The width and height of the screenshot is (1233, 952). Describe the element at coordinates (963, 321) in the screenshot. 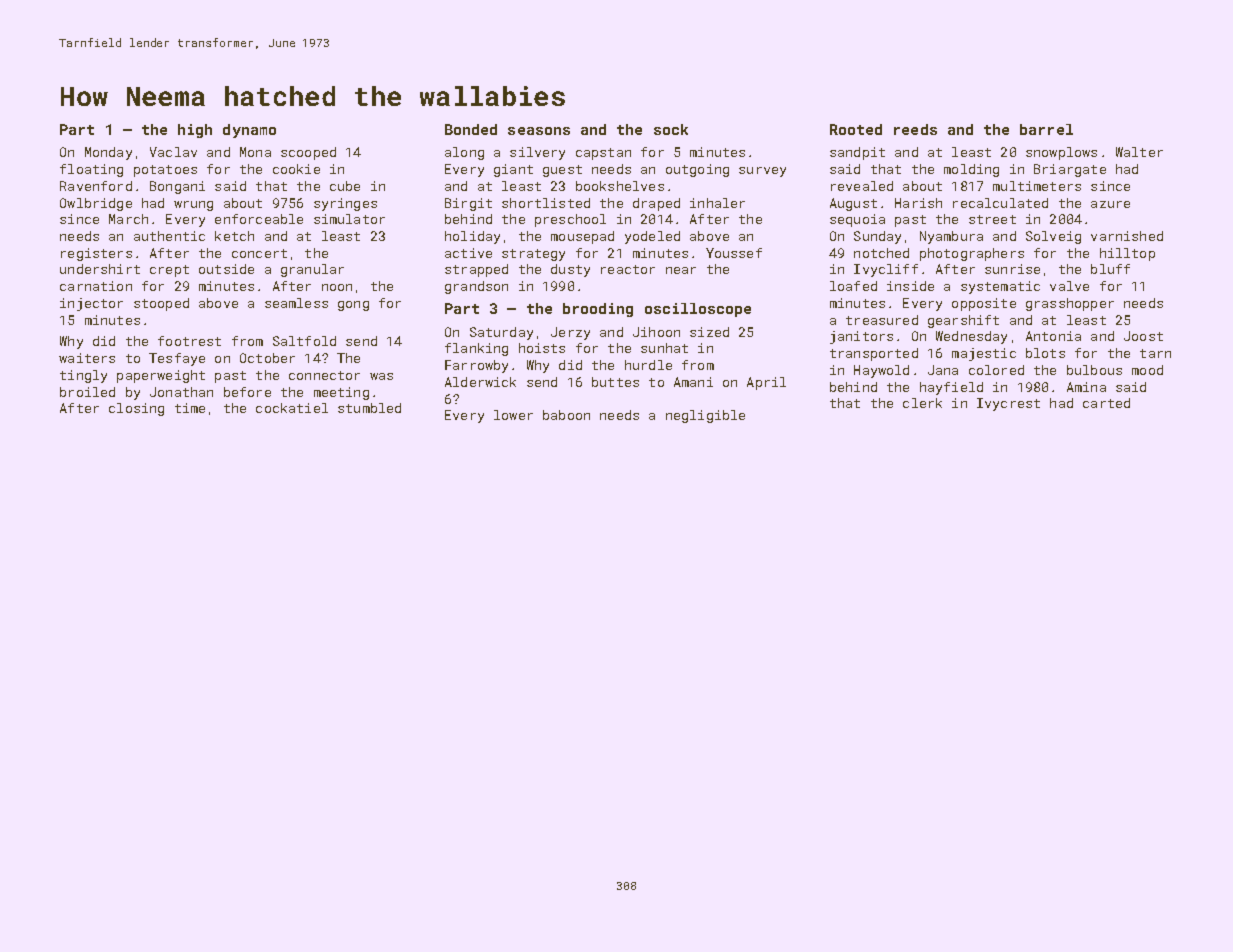

I see `gearshift` at that location.
